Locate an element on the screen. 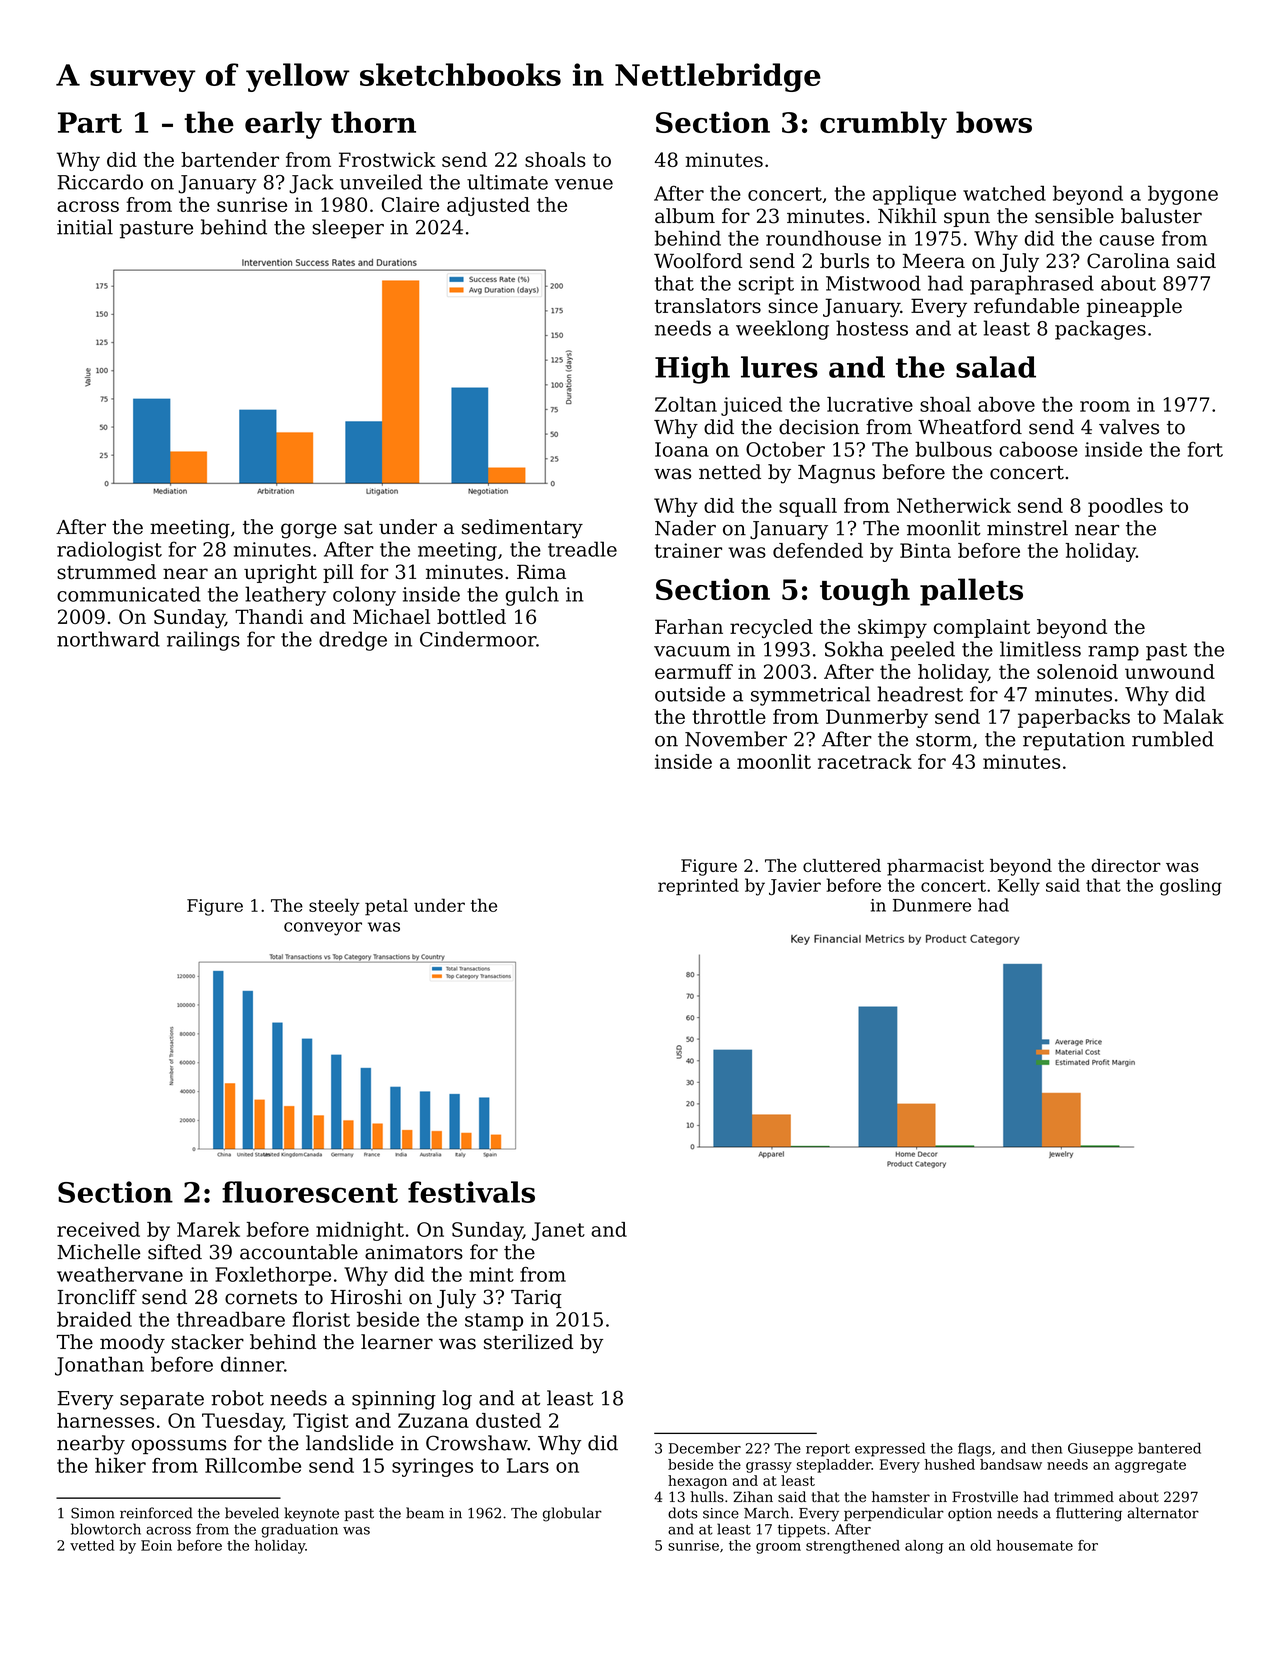  steely is located at coordinates (334, 907).
